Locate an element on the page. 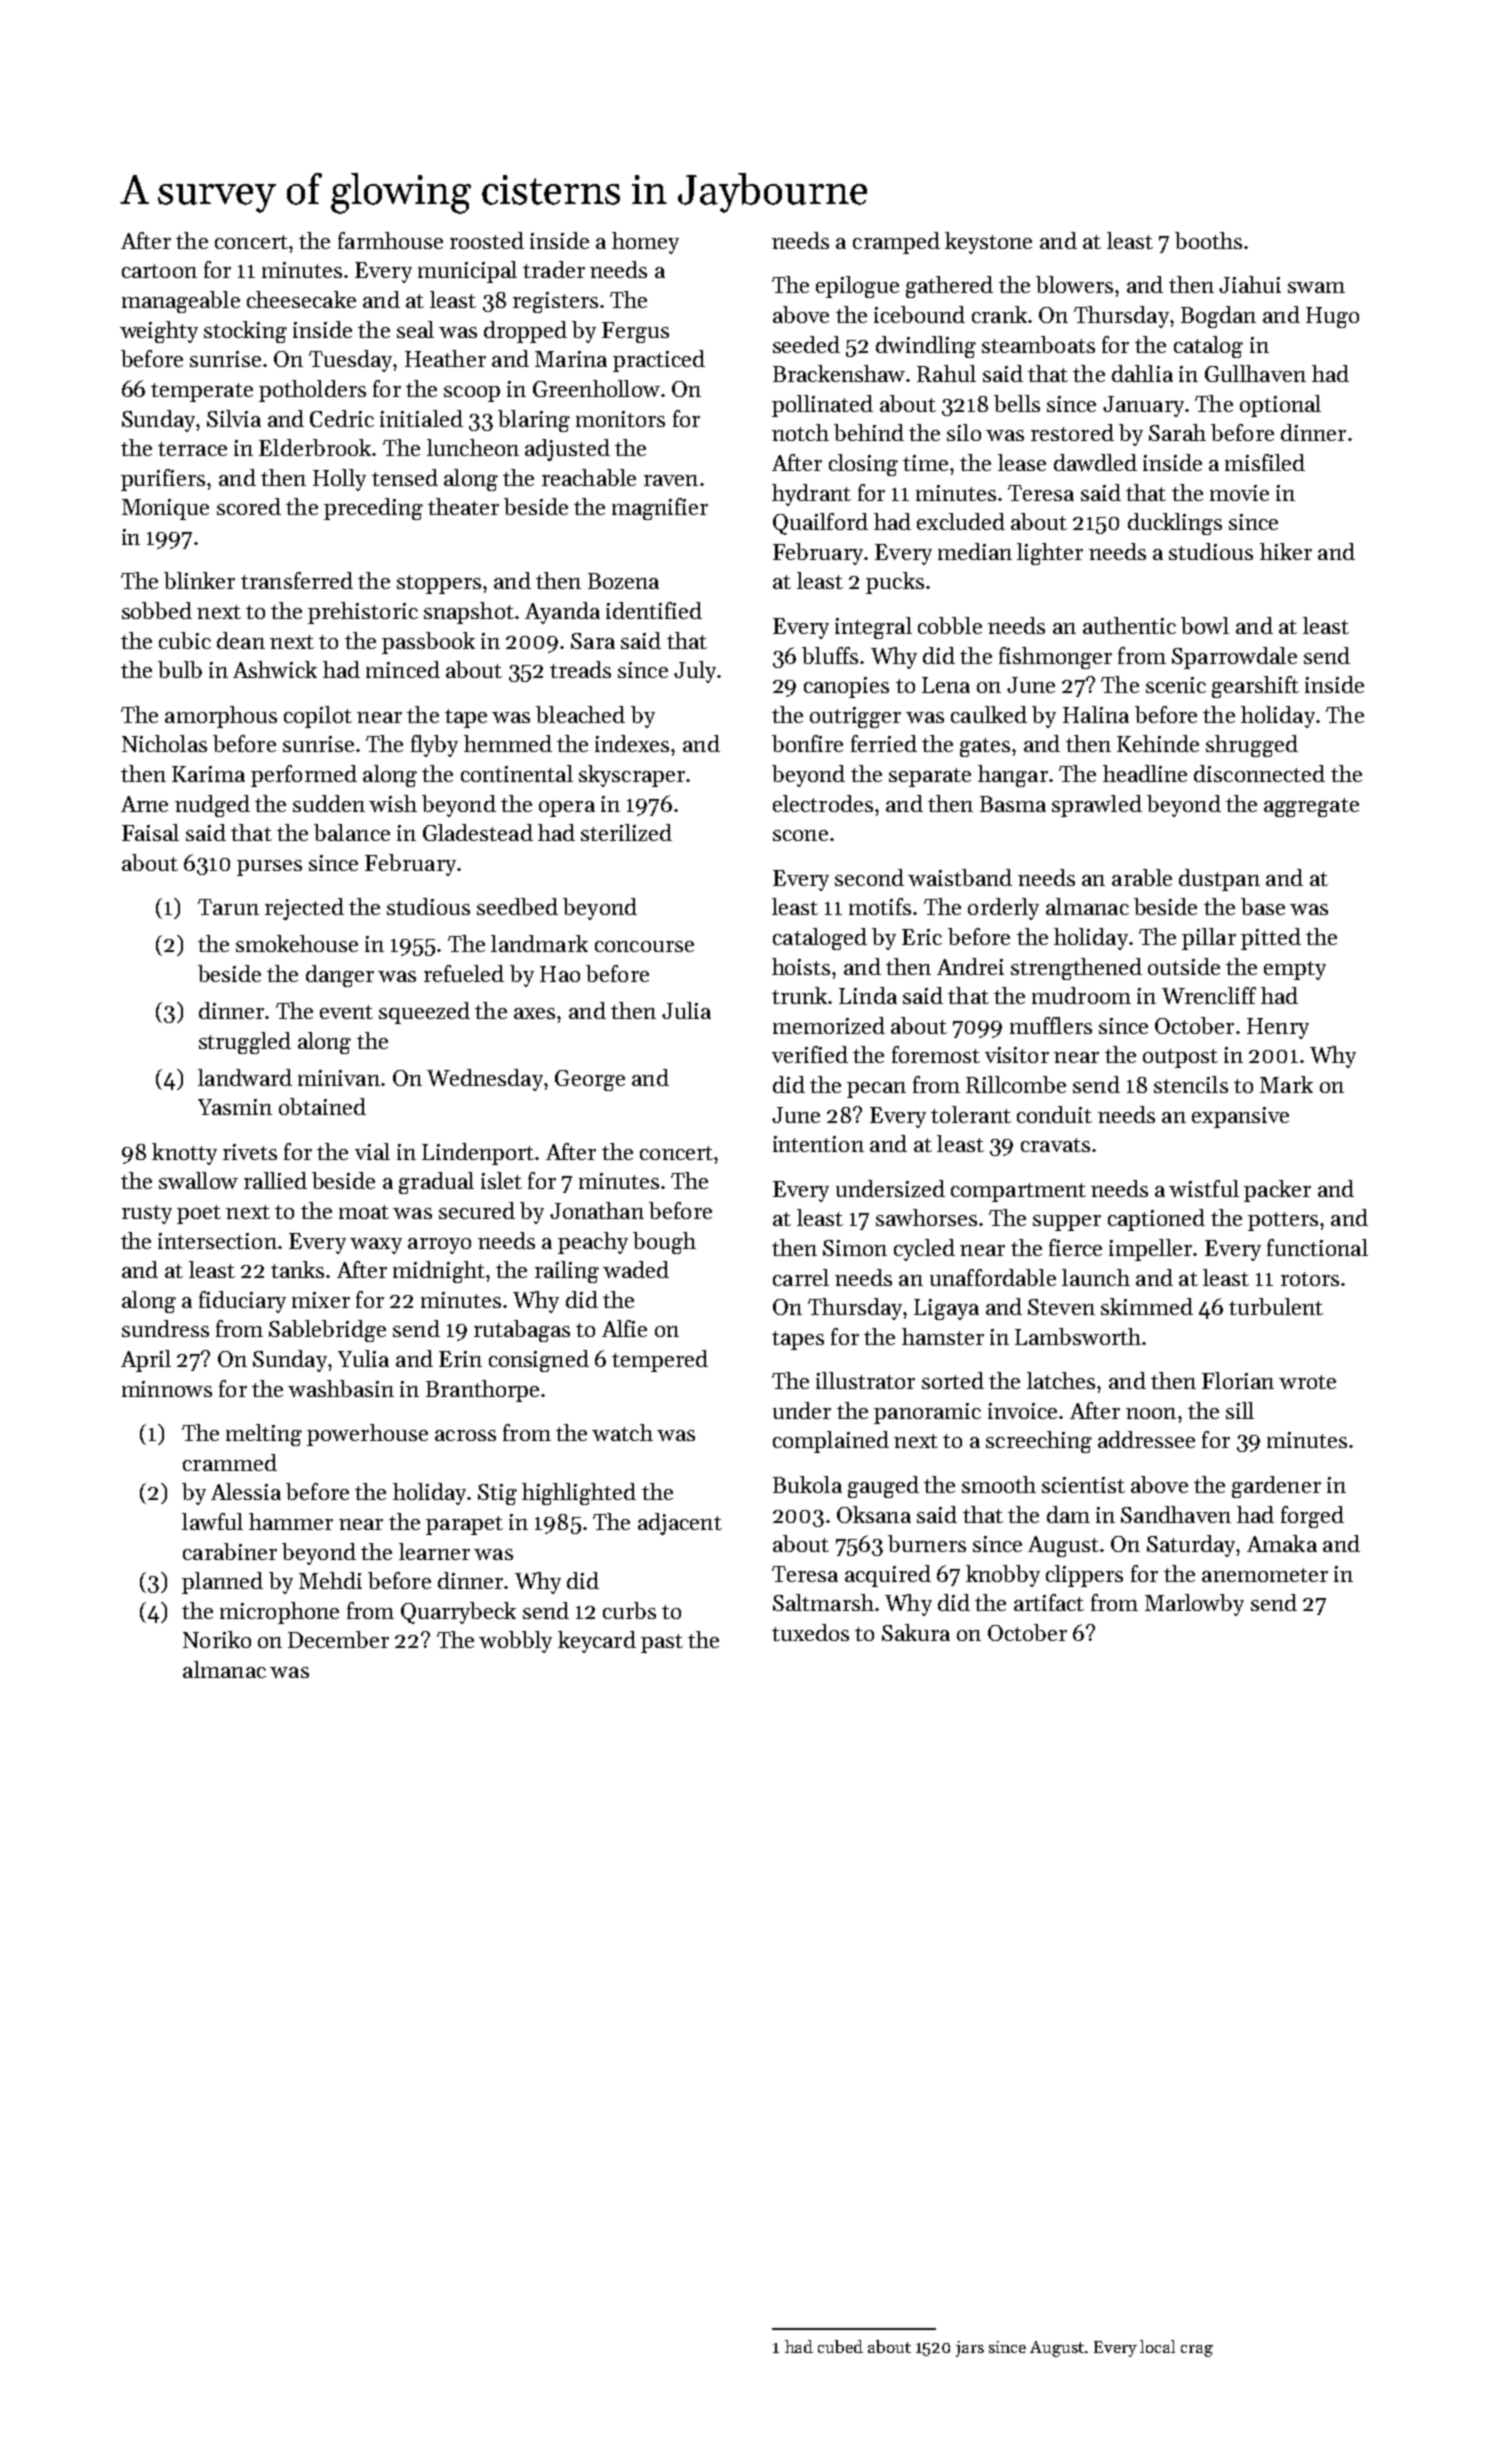 Image resolution: width=1496 pixels, height=2464 pixels. jars is located at coordinates (970, 2349).
